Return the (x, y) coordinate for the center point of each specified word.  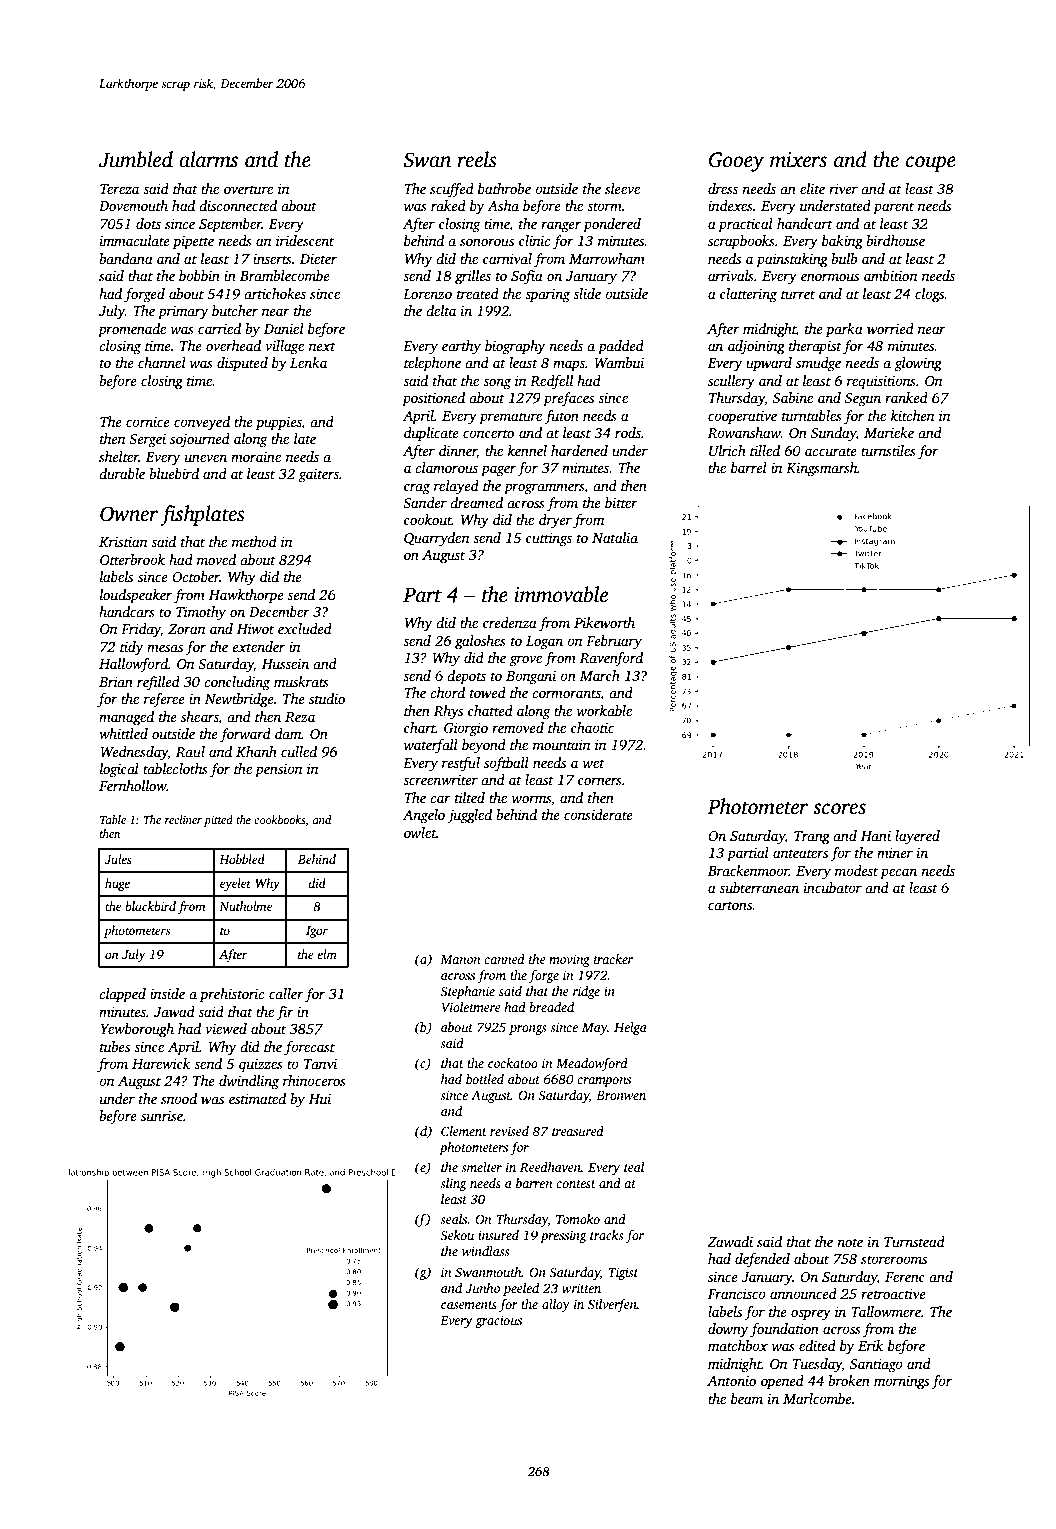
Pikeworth (604, 622)
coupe (931, 164)
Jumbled (136, 159)
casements (469, 1305)
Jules (118, 859)
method (254, 541)
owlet (420, 832)
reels (477, 159)
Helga (630, 1028)
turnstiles (888, 450)
